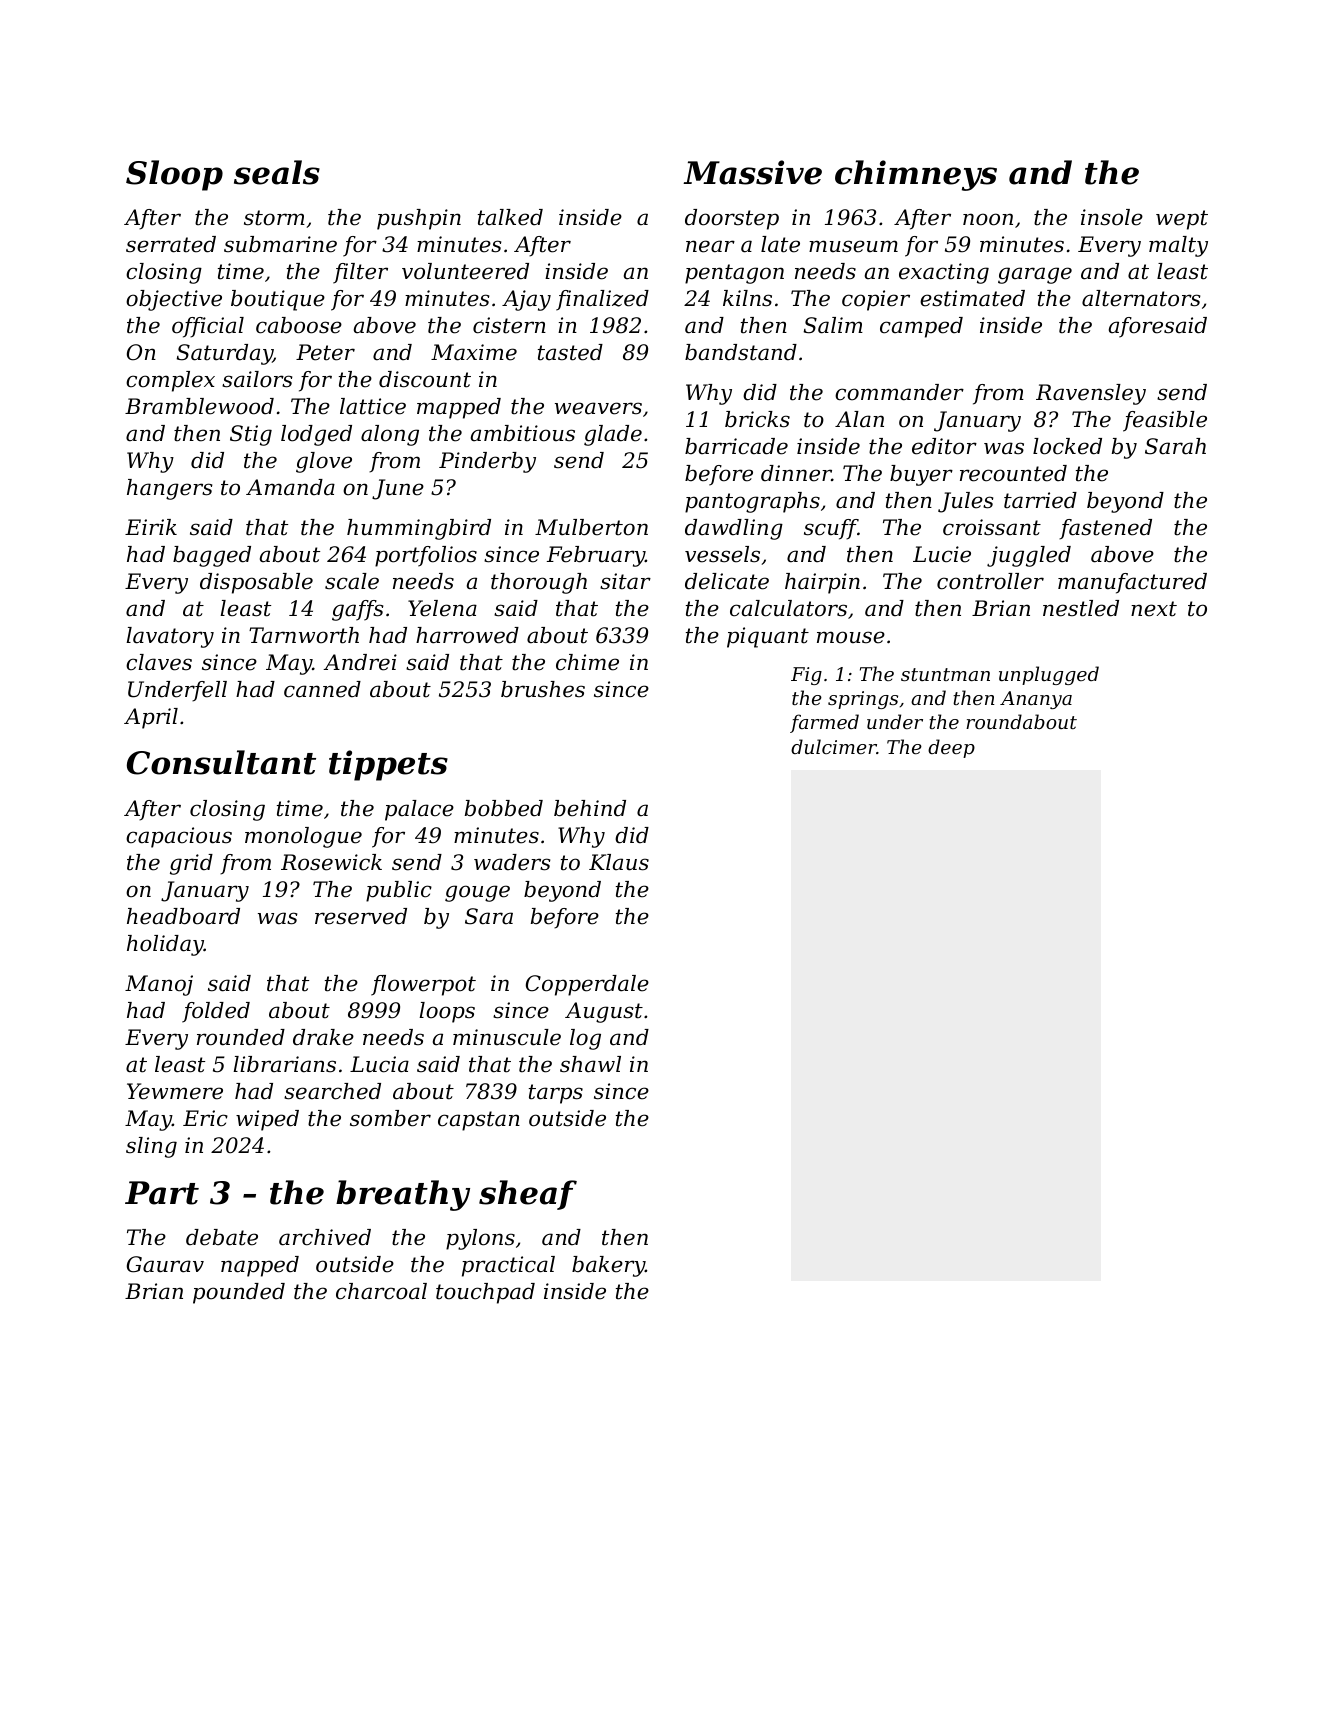 This document has width=1334, height=1726. What do you see at coordinates (587, 985) in the document?
I see `Copperdale` at bounding box center [587, 985].
